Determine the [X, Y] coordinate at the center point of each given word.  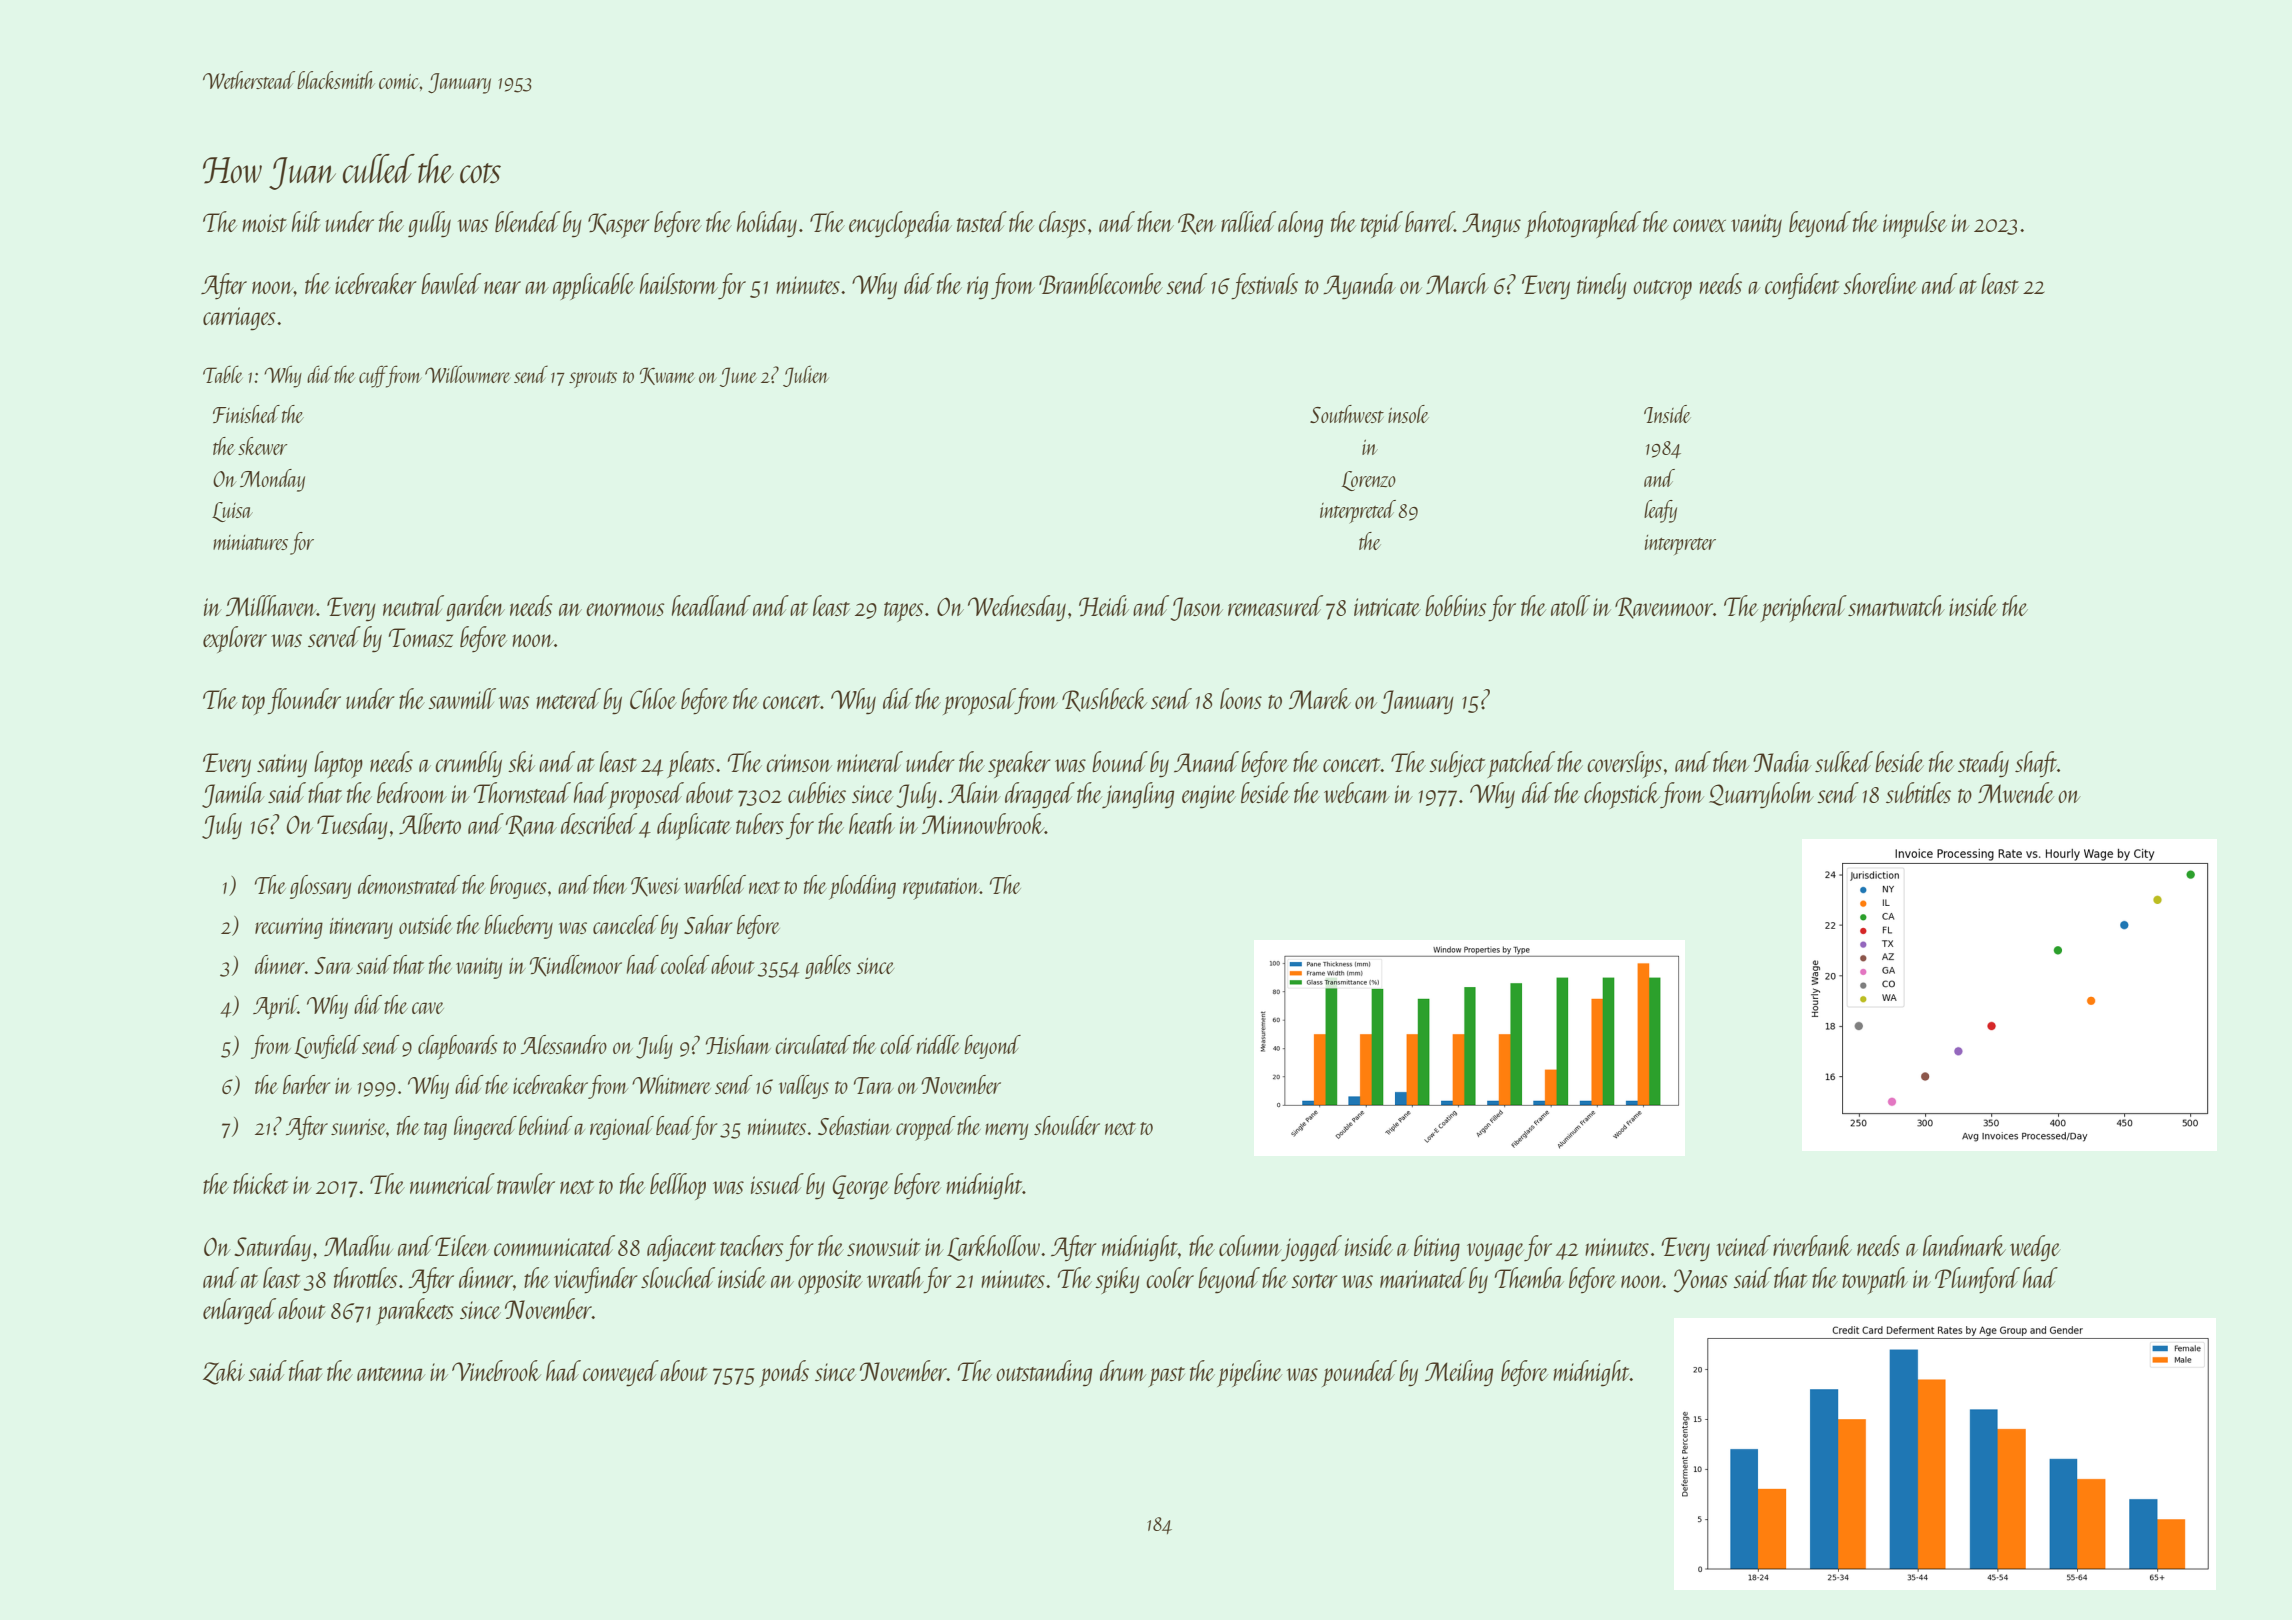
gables [828, 967]
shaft [2036, 764]
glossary [320, 887]
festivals [1264, 286]
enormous [625, 609]
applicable [594, 286]
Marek [1320, 698]
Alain [974, 792]
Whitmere [671, 1084]
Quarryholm [1761, 795]
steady [1983, 764]
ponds [784, 1373]
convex [1699, 225]
